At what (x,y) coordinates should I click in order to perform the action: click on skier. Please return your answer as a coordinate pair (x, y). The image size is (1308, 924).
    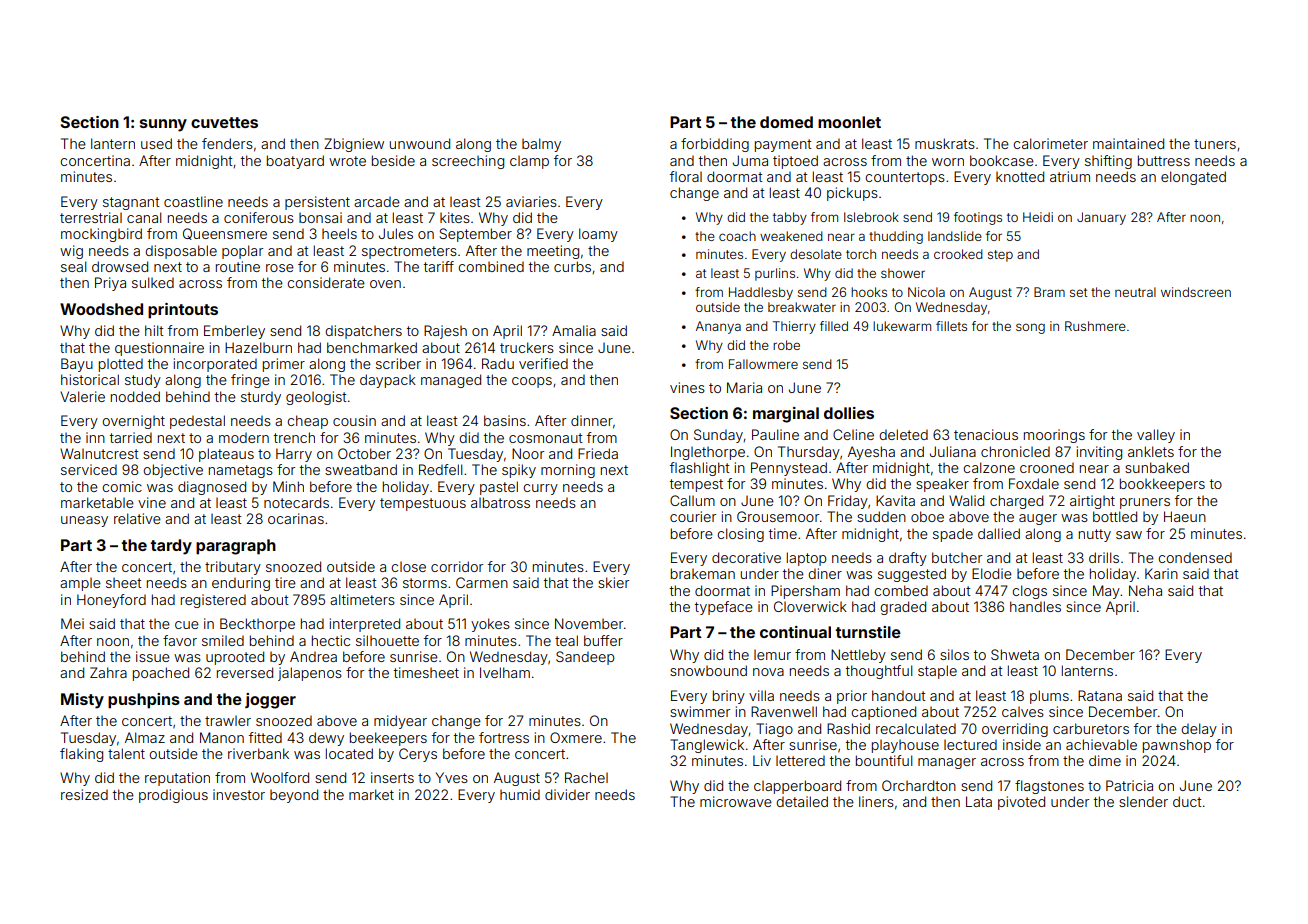
    Looking at the image, I should click on (613, 582).
